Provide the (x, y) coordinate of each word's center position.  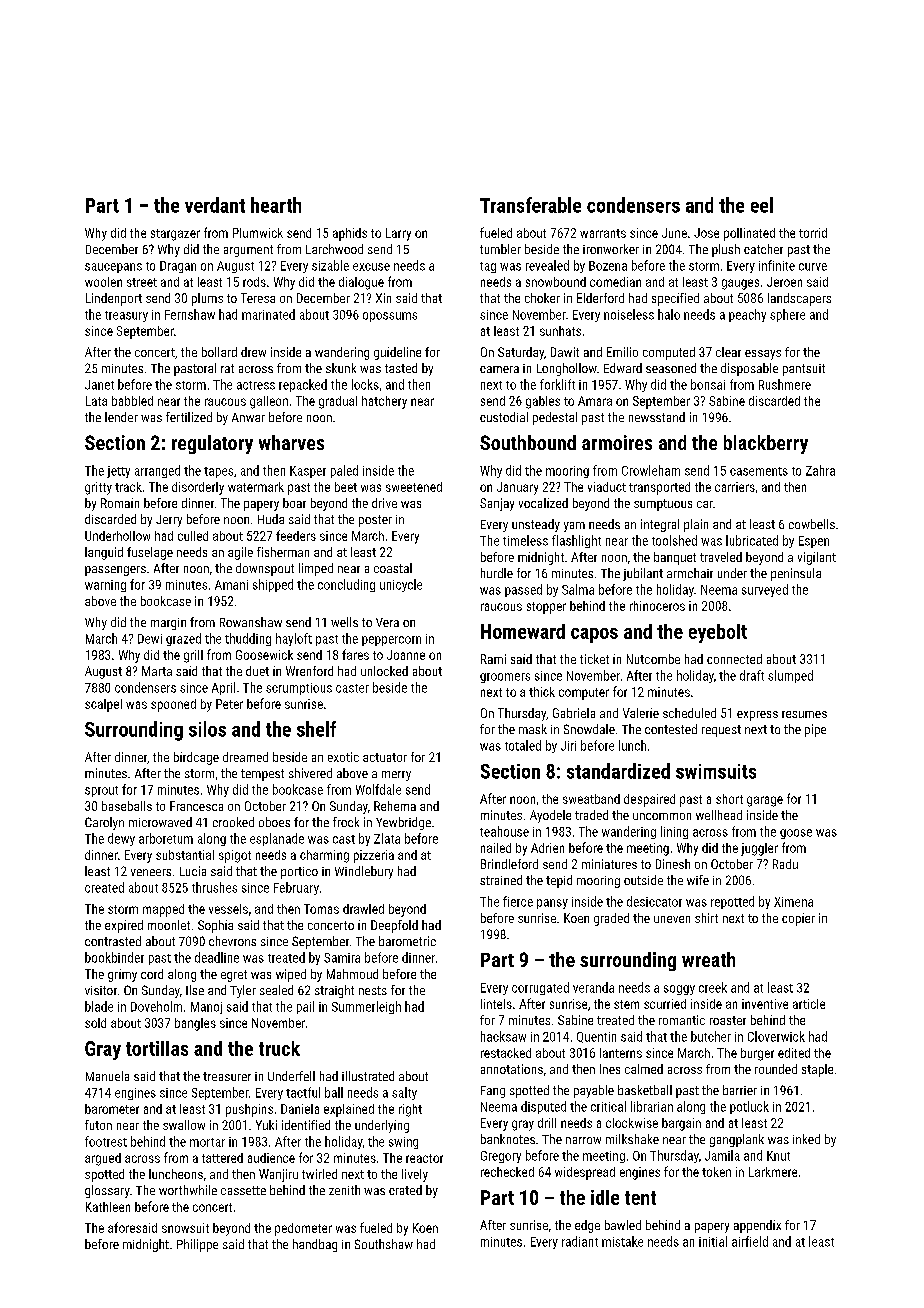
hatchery (384, 402)
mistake (622, 1241)
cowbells (812, 524)
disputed (543, 1107)
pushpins (249, 1110)
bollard (219, 352)
